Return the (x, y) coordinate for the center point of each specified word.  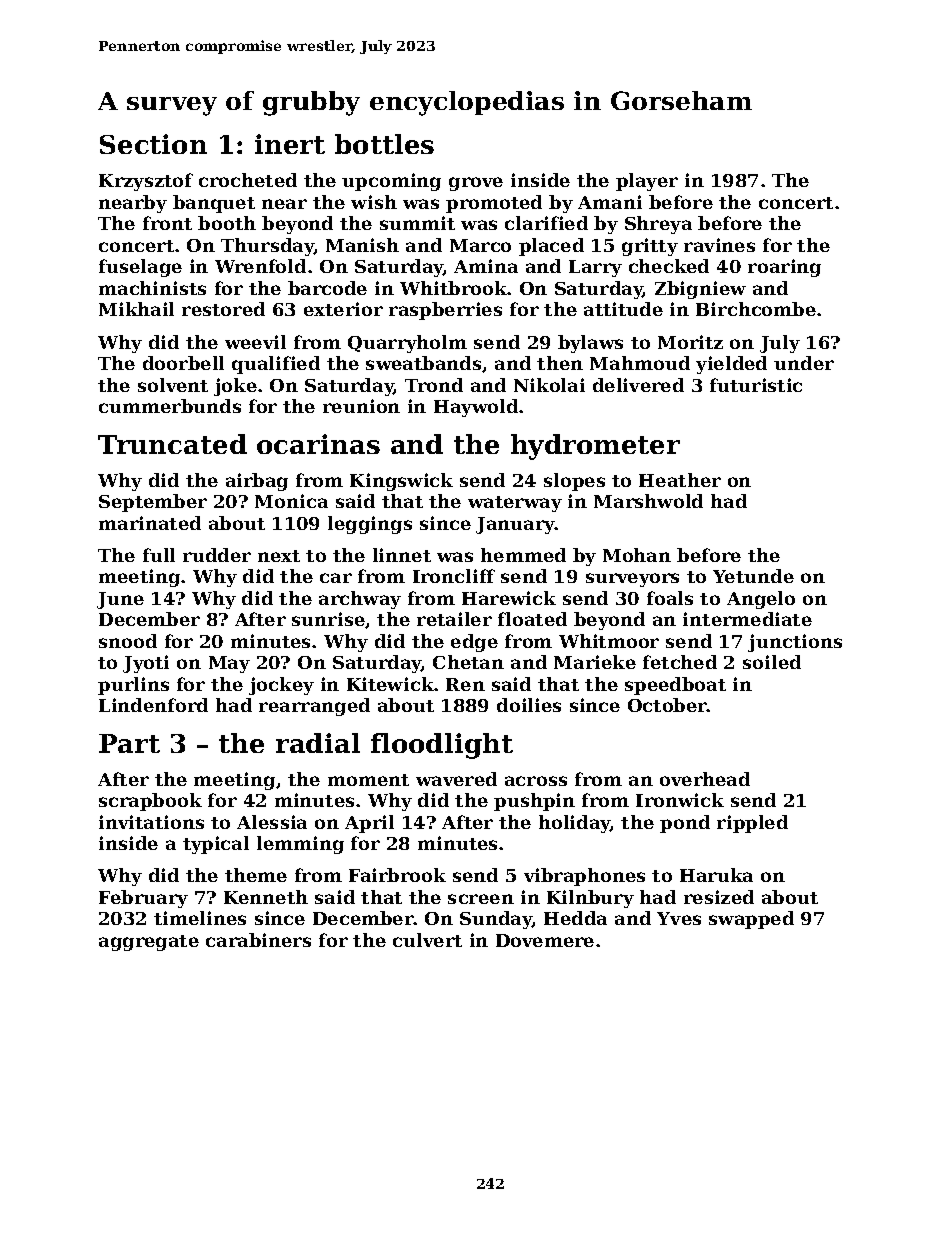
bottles (384, 144)
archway (360, 600)
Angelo (761, 600)
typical (216, 845)
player (647, 182)
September (153, 503)
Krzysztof (146, 182)
